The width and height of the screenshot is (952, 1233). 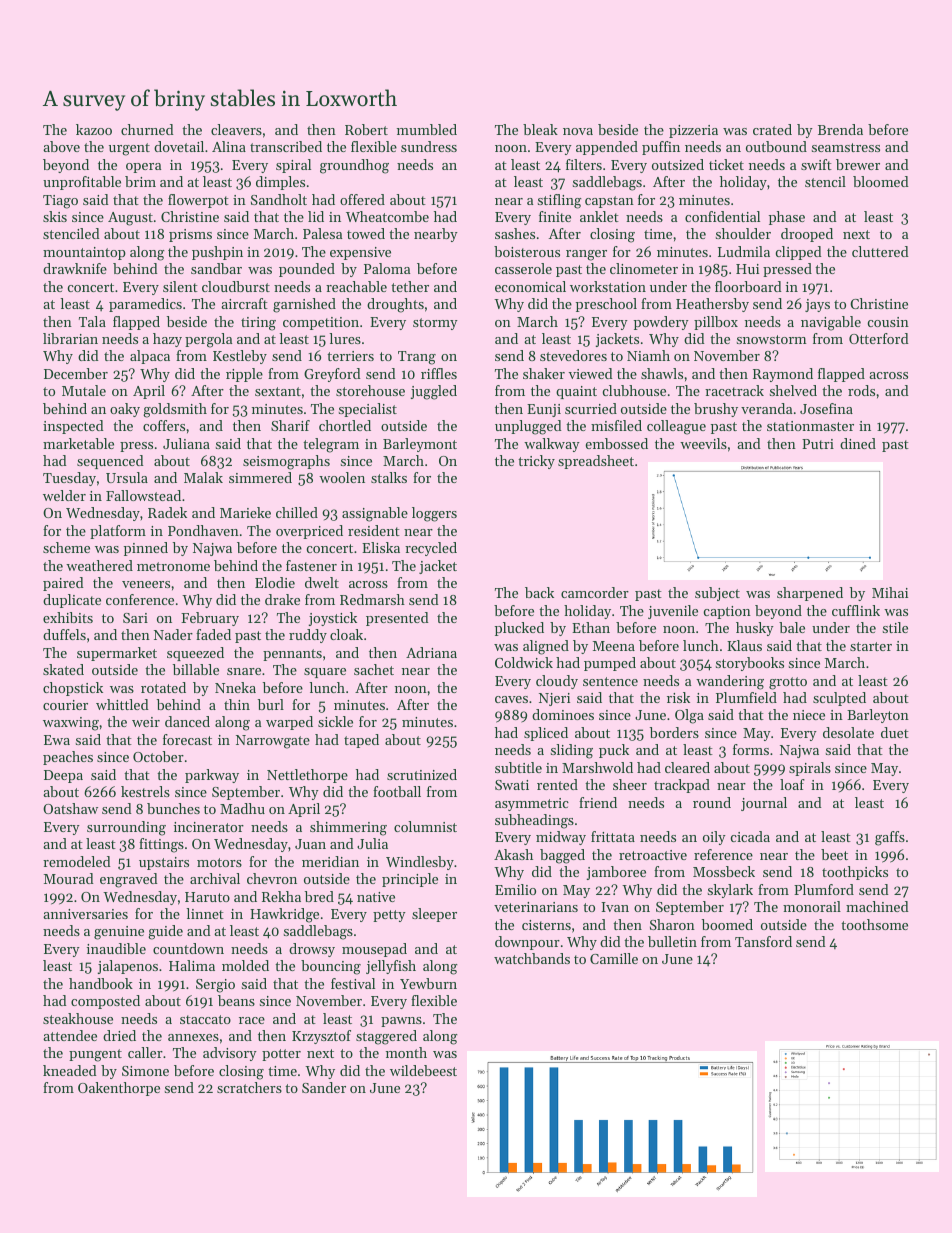 I want to click on Barleymont, so click(x=420, y=445).
